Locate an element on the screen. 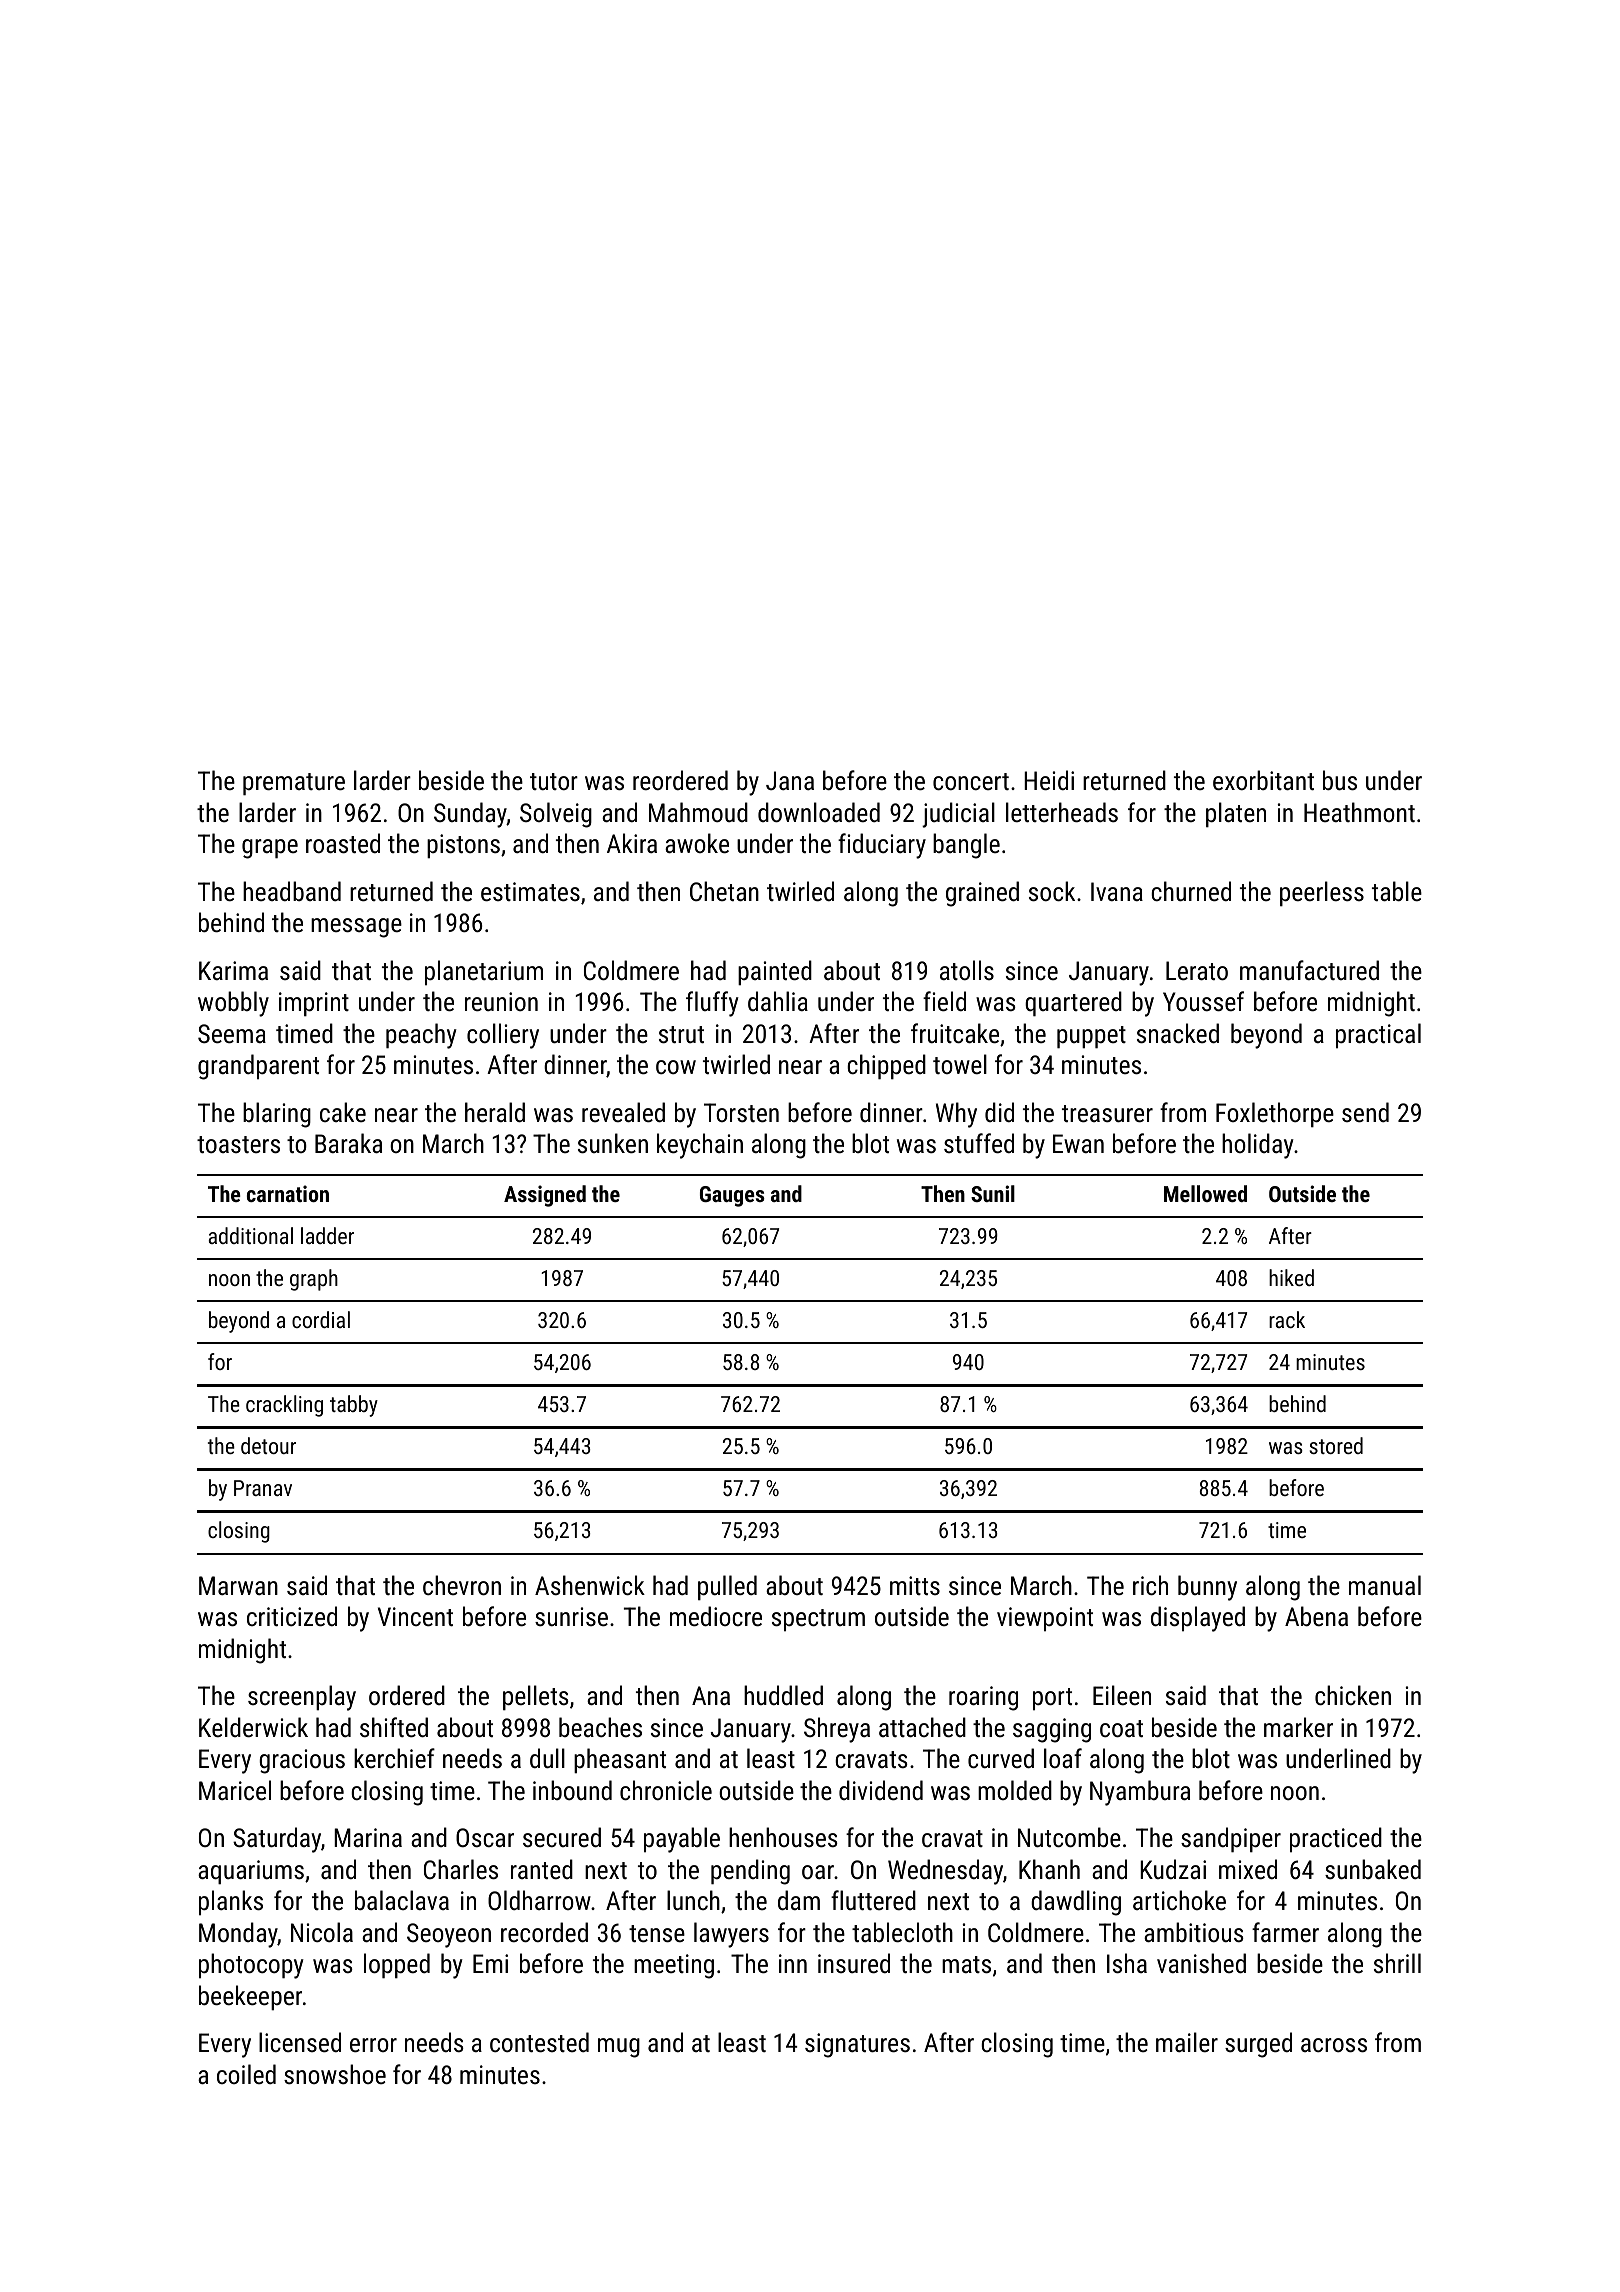 The height and width of the screenshot is (2292, 1620). planetarium is located at coordinates (484, 973).
